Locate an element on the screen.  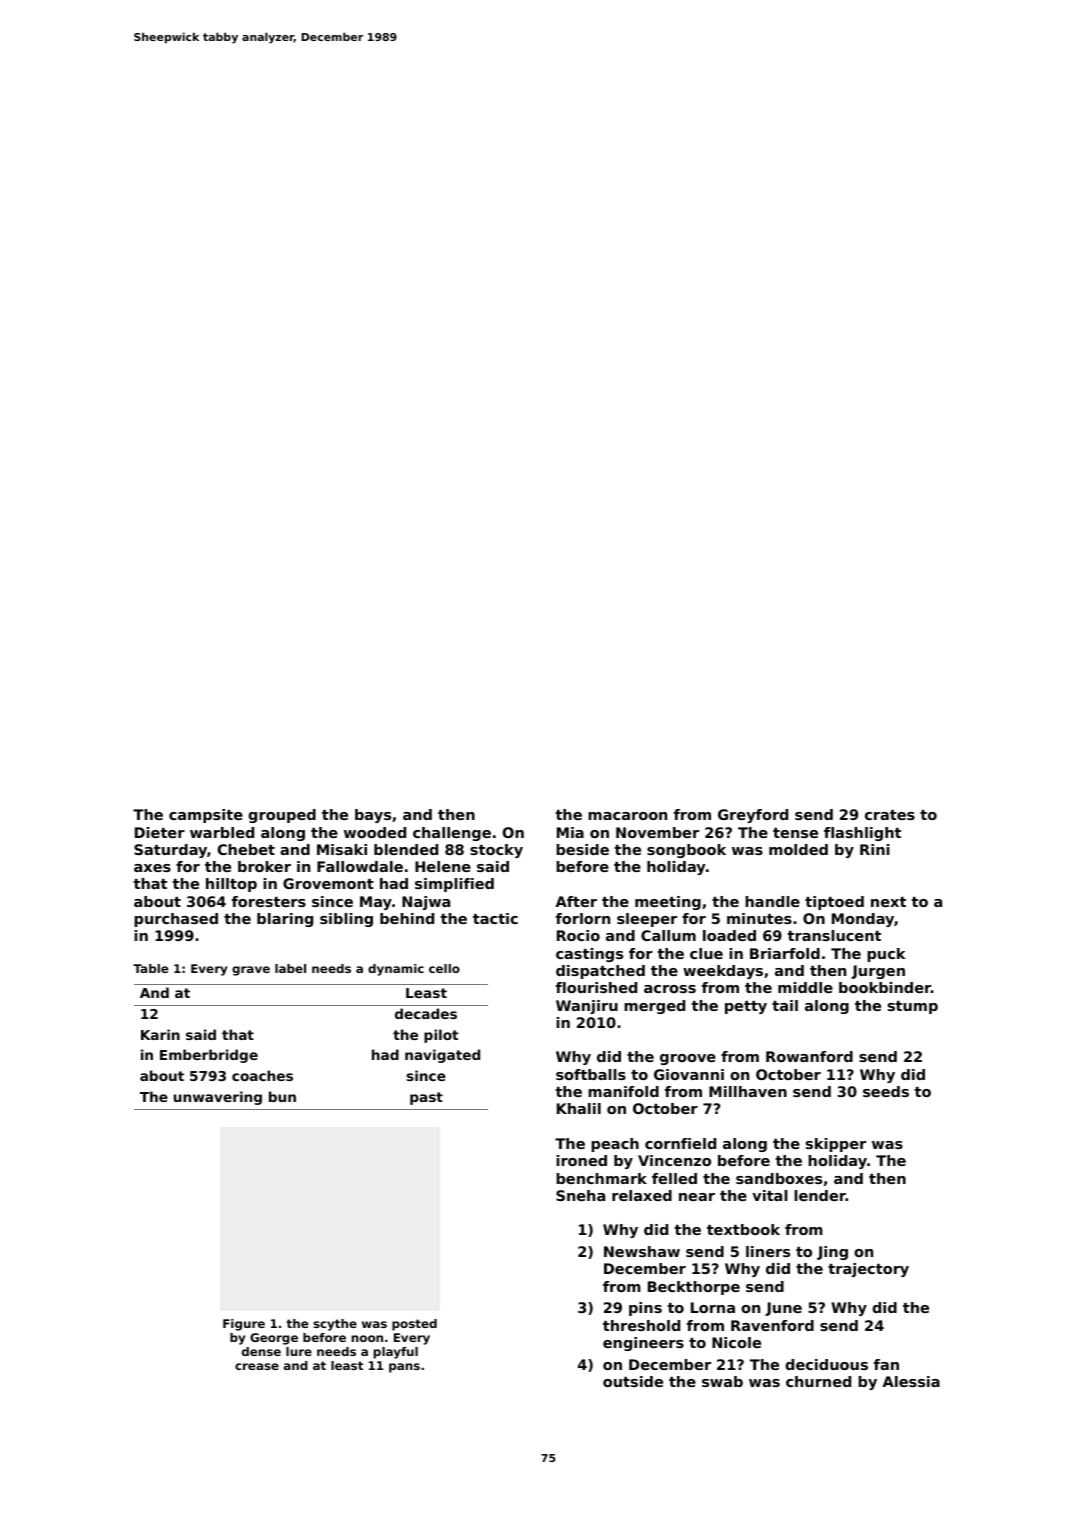
crease is located at coordinates (257, 1366).
